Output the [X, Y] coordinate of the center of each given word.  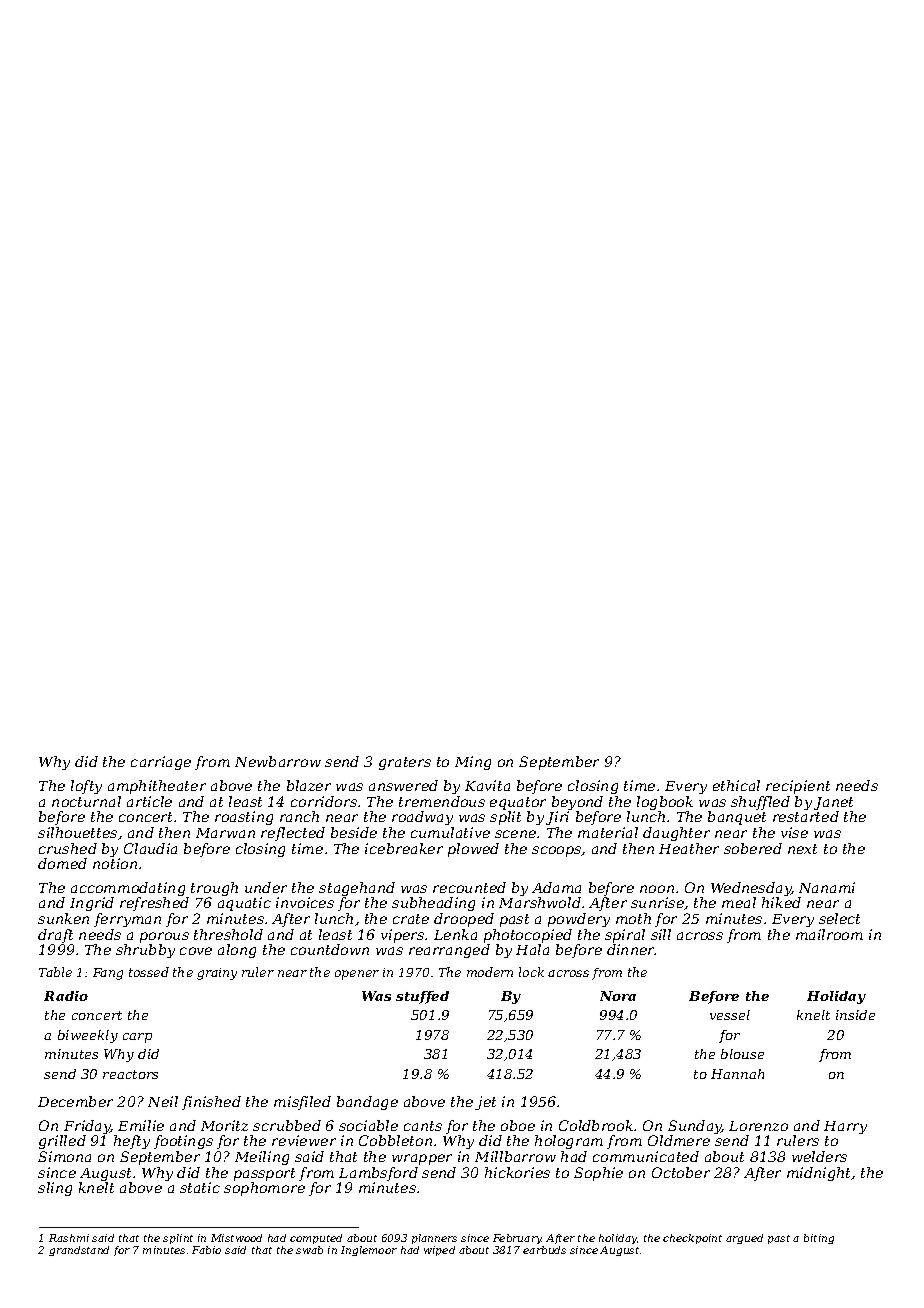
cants [423, 1126]
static [200, 1187]
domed [62, 863]
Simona [64, 1156]
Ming [473, 763]
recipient [798, 787]
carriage [161, 763]
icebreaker [404, 848]
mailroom [829, 934]
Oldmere [679, 1140]
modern [490, 972]
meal [739, 902]
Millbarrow [515, 1156]
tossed [149, 972]
